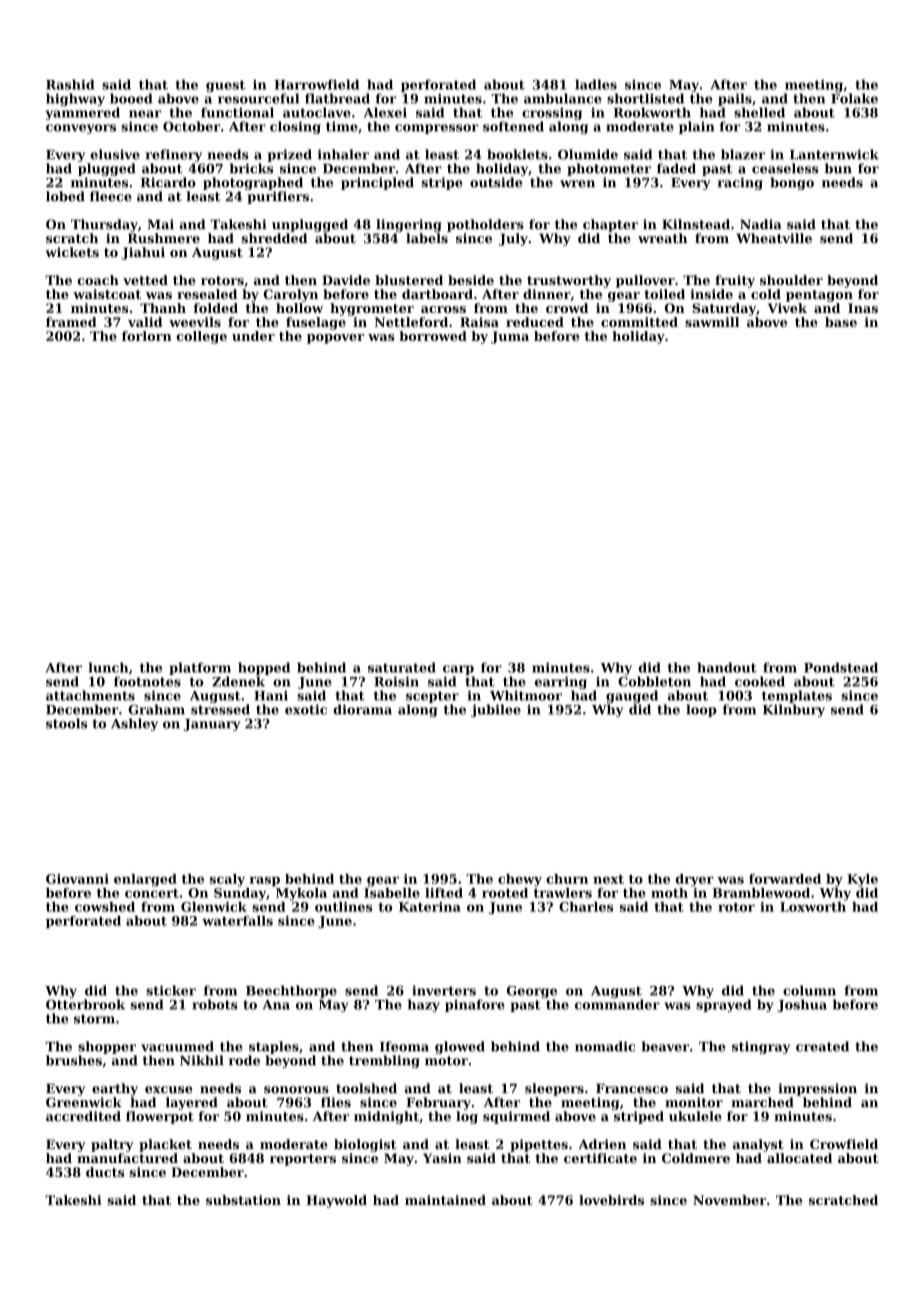 This screenshot has height=1308, width=924. What do you see at coordinates (723, 1005) in the screenshot?
I see `sprayed` at bounding box center [723, 1005].
